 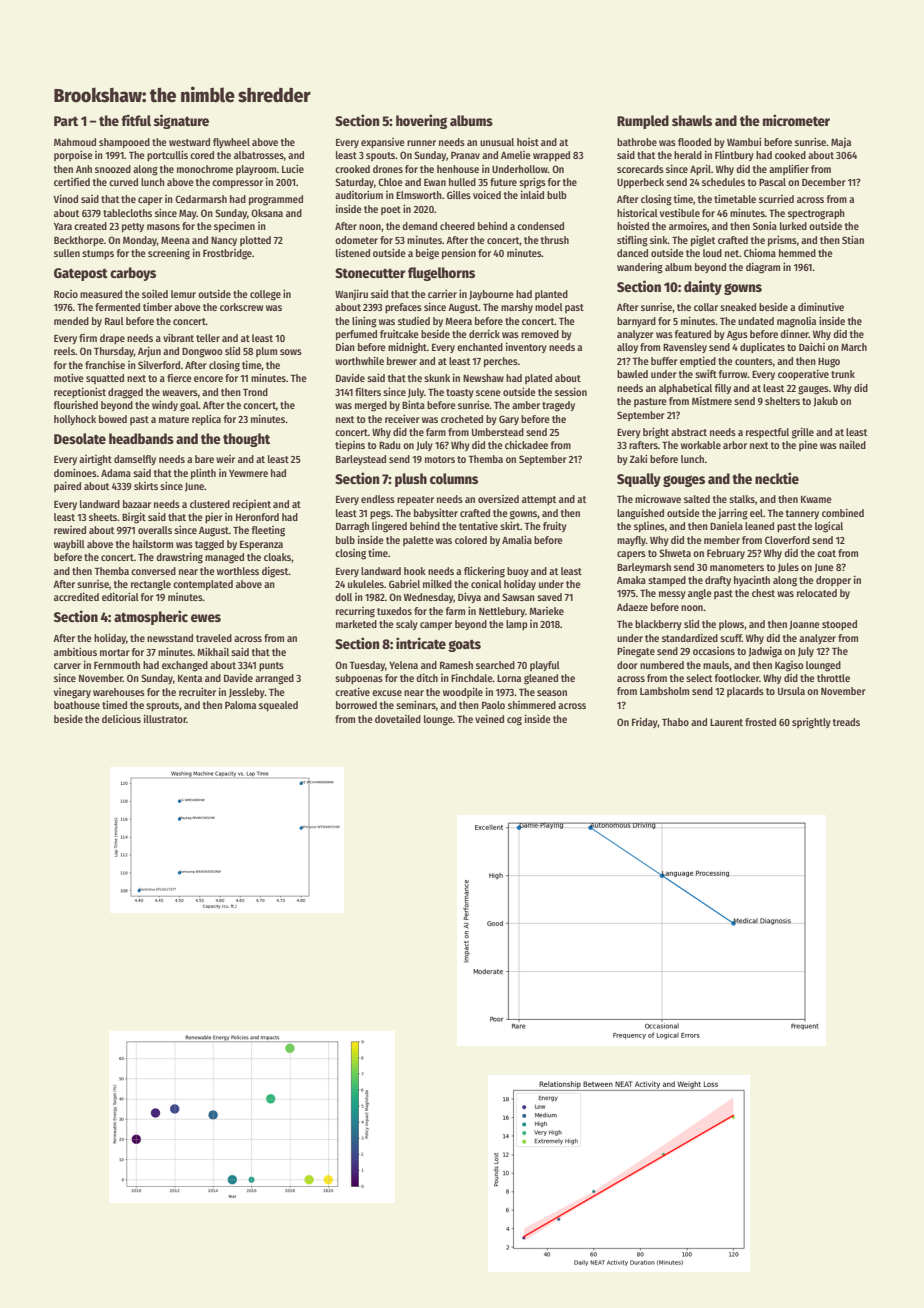 I want to click on prisms, so click(x=782, y=240).
